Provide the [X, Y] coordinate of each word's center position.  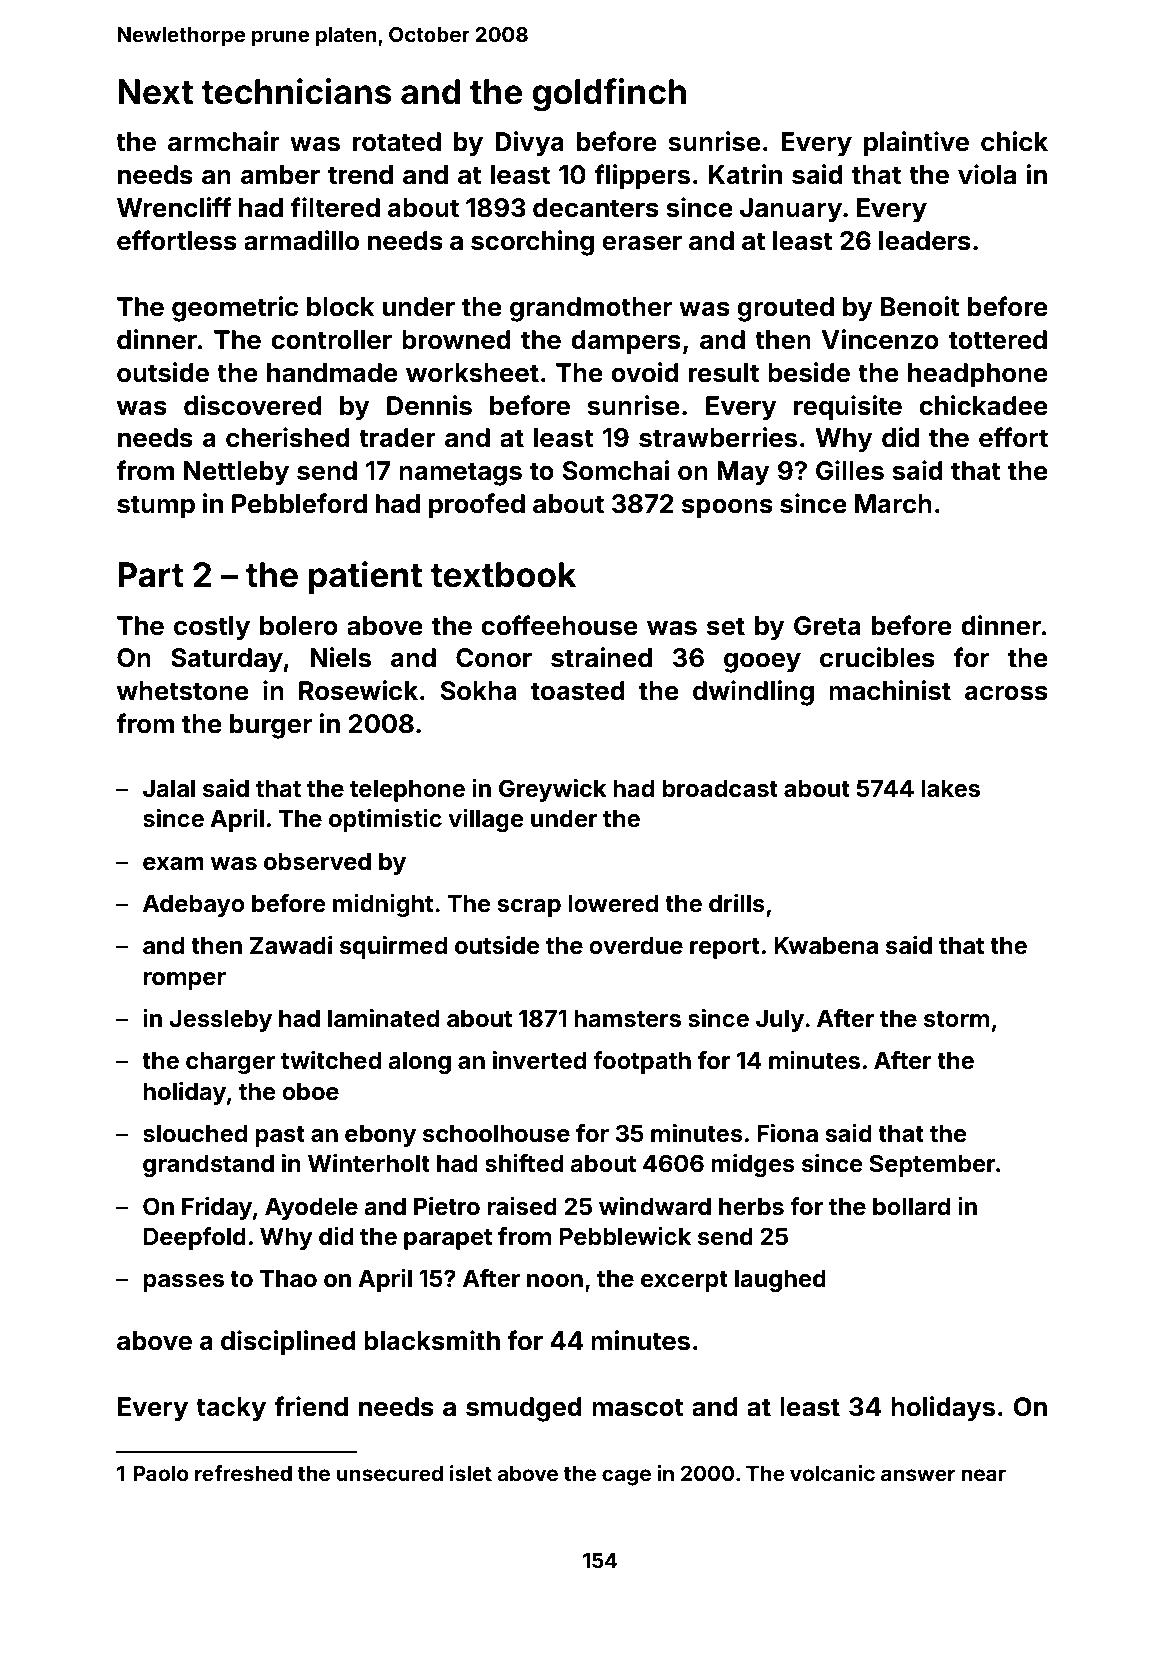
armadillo [301, 240]
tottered [998, 340]
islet [471, 1473]
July [780, 1021]
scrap [529, 908]
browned [456, 340]
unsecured [390, 1473]
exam [173, 864]
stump [156, 507]
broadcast [720, 789]
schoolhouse [496, 1134]
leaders [925, 241]
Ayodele [311, 1209]
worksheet [472, 373]
